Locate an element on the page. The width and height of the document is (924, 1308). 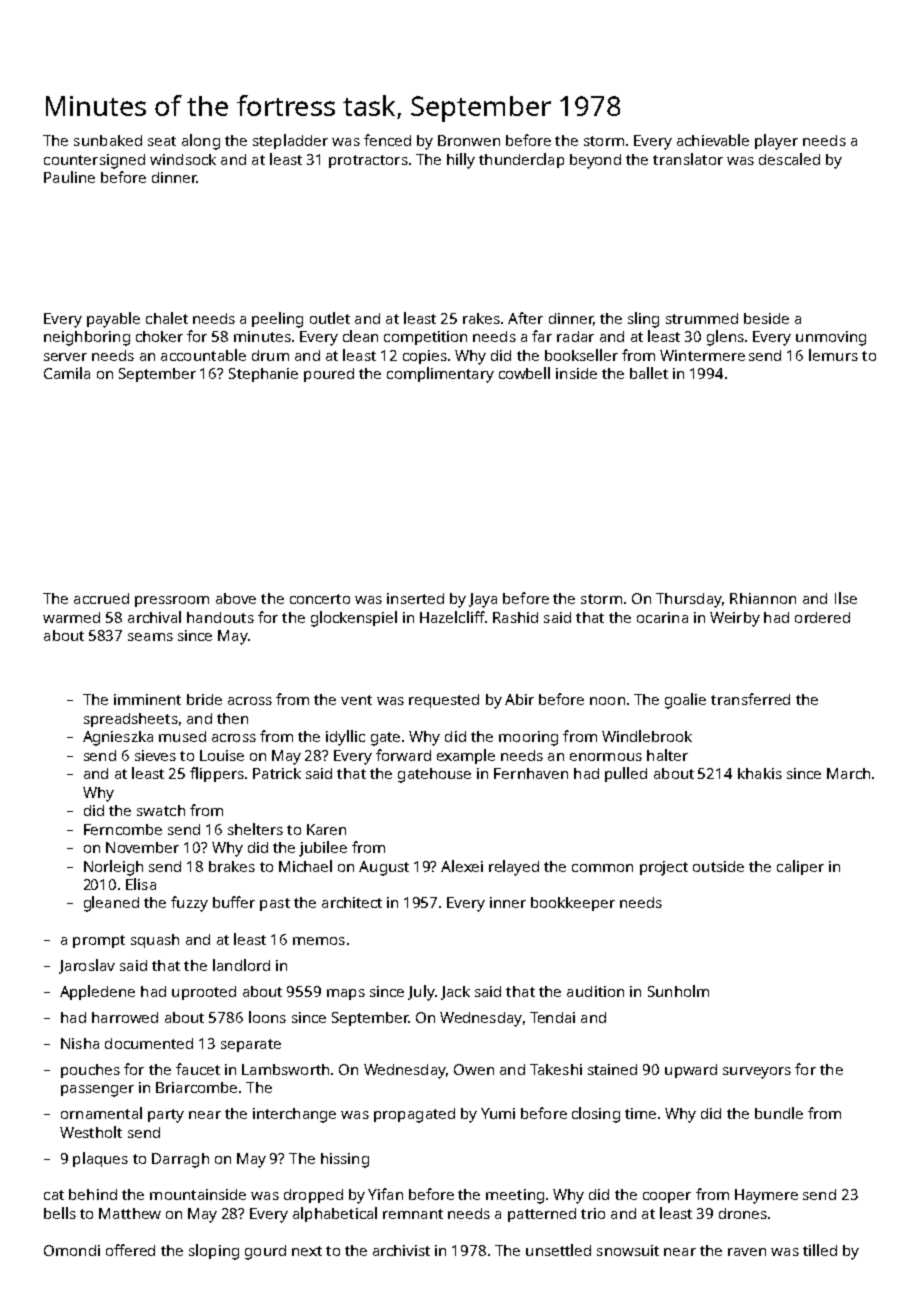
gleaned is located at coordinates (111, 904).
